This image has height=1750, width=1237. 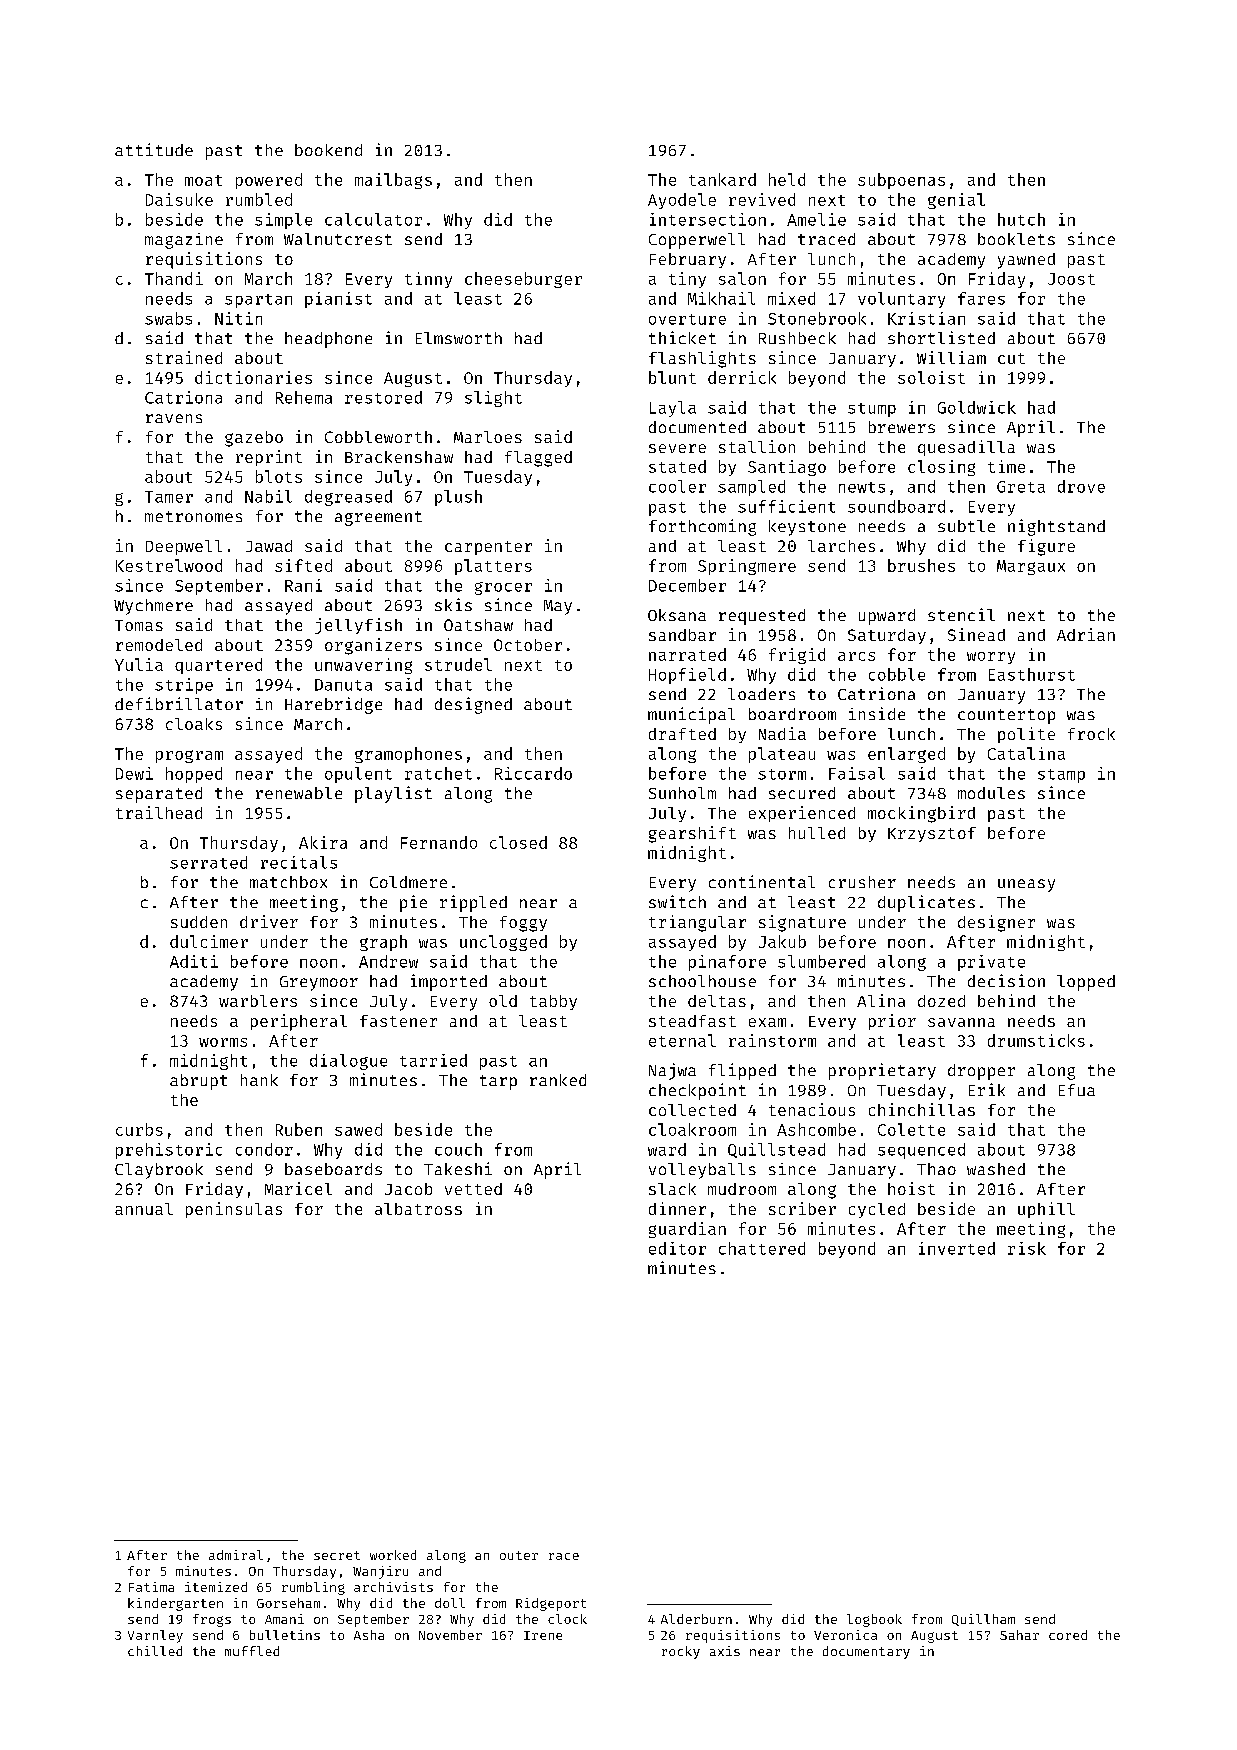 What do you see at coordinates (159, 812) in the image?
I see `trailhead` at bounding box center [159, 812].
